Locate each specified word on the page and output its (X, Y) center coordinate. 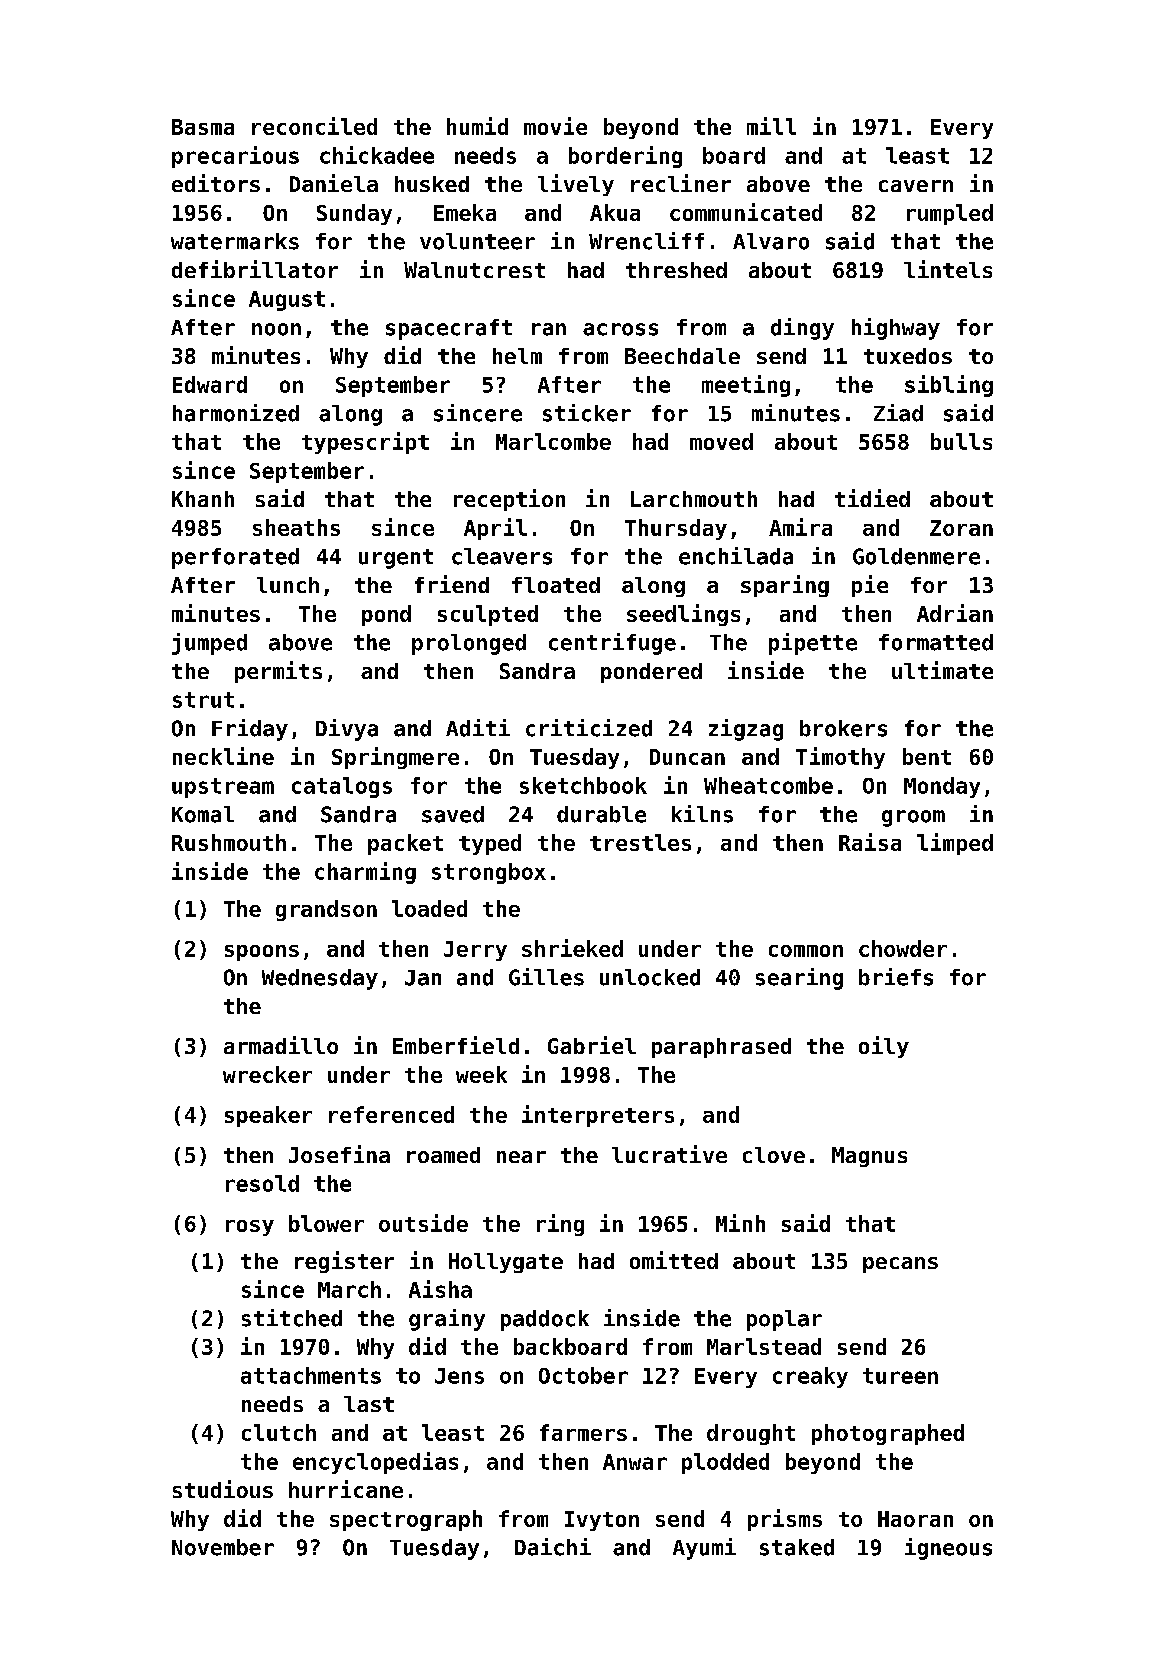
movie (555, 126)
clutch (279, 1432)
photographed (888, 1434)
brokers (843, 728)
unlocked (650, 977)
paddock (545, 1320)
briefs (896, 977)
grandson (326, 910)
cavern (916, 186)
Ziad (898, 413)
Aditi (478, 728)
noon (276, 329)
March (349, 1289)
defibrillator (255, 269)
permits (278, 672)
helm (517, 356)
